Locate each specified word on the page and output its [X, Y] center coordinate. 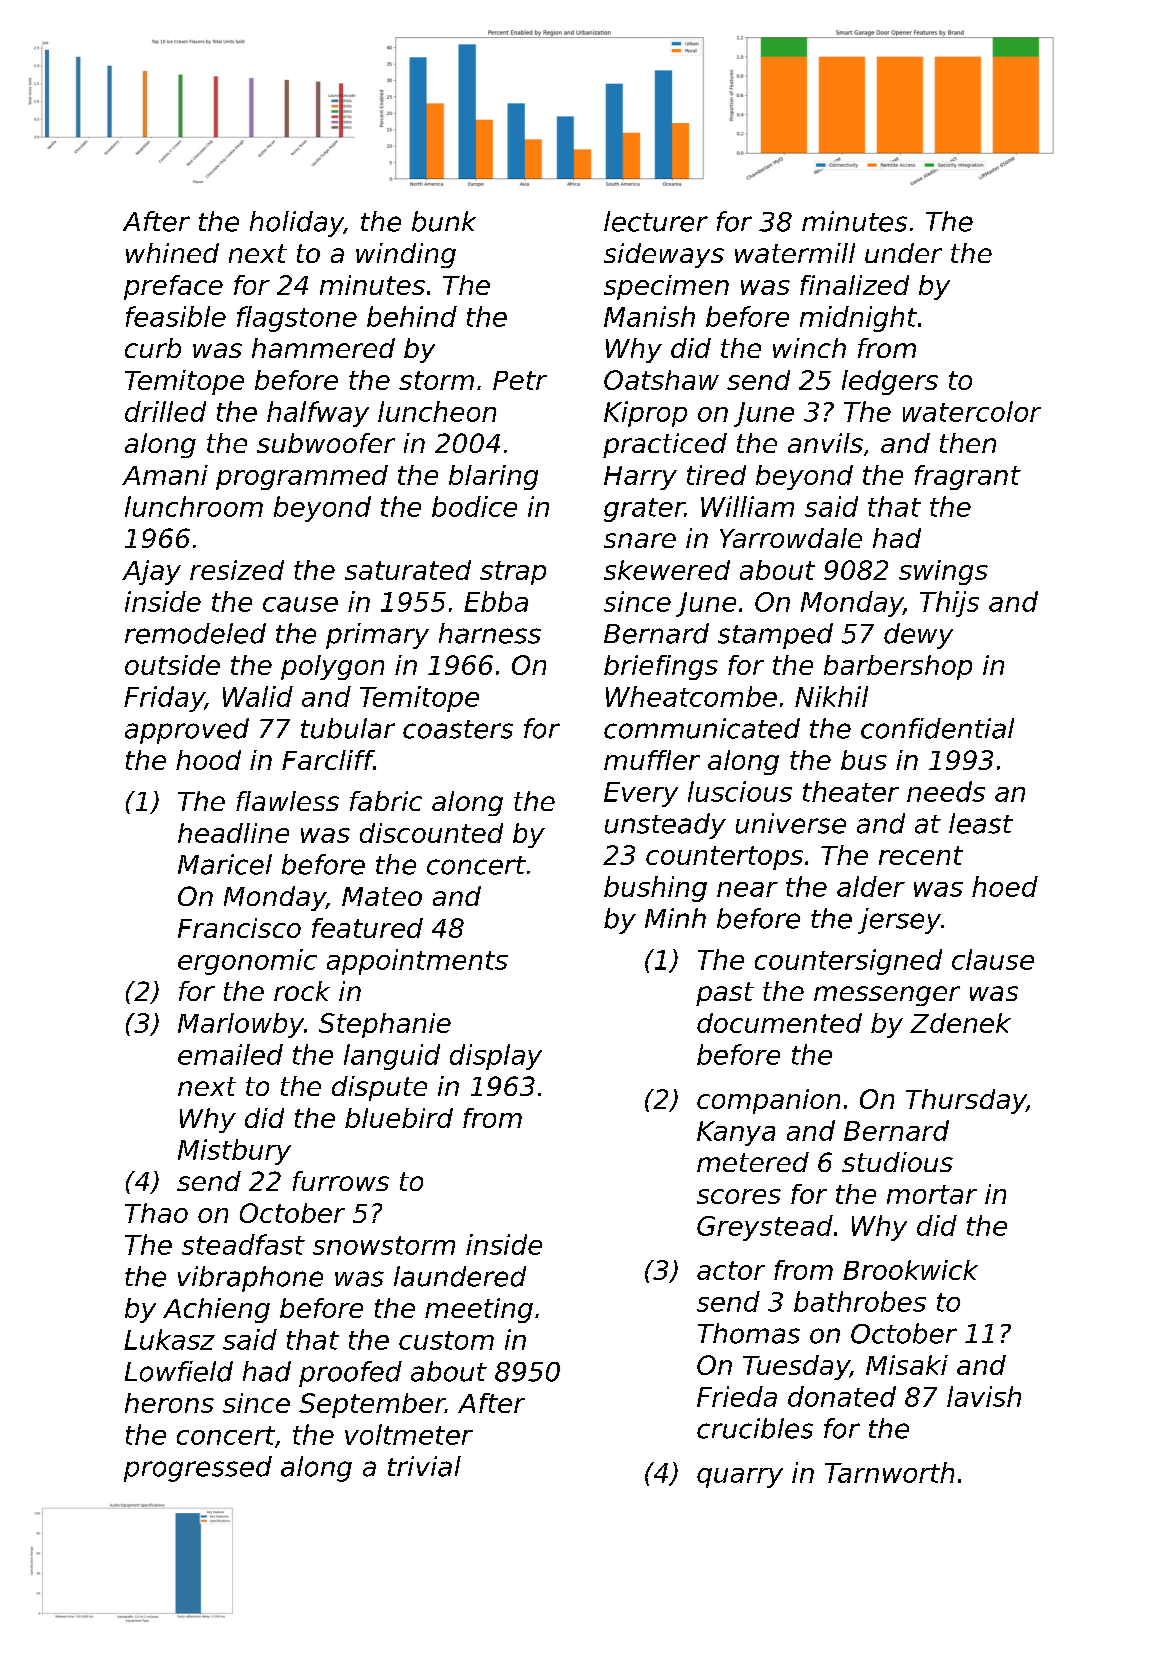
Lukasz [169, 1339]
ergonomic [247, 962]
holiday [297, 224]
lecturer [656, 221]
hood [208, 760]
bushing [655, 889]
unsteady [665, 826]
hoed [1005, 886]
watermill [795, 253]
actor [731, 1270]
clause [993, 959]
